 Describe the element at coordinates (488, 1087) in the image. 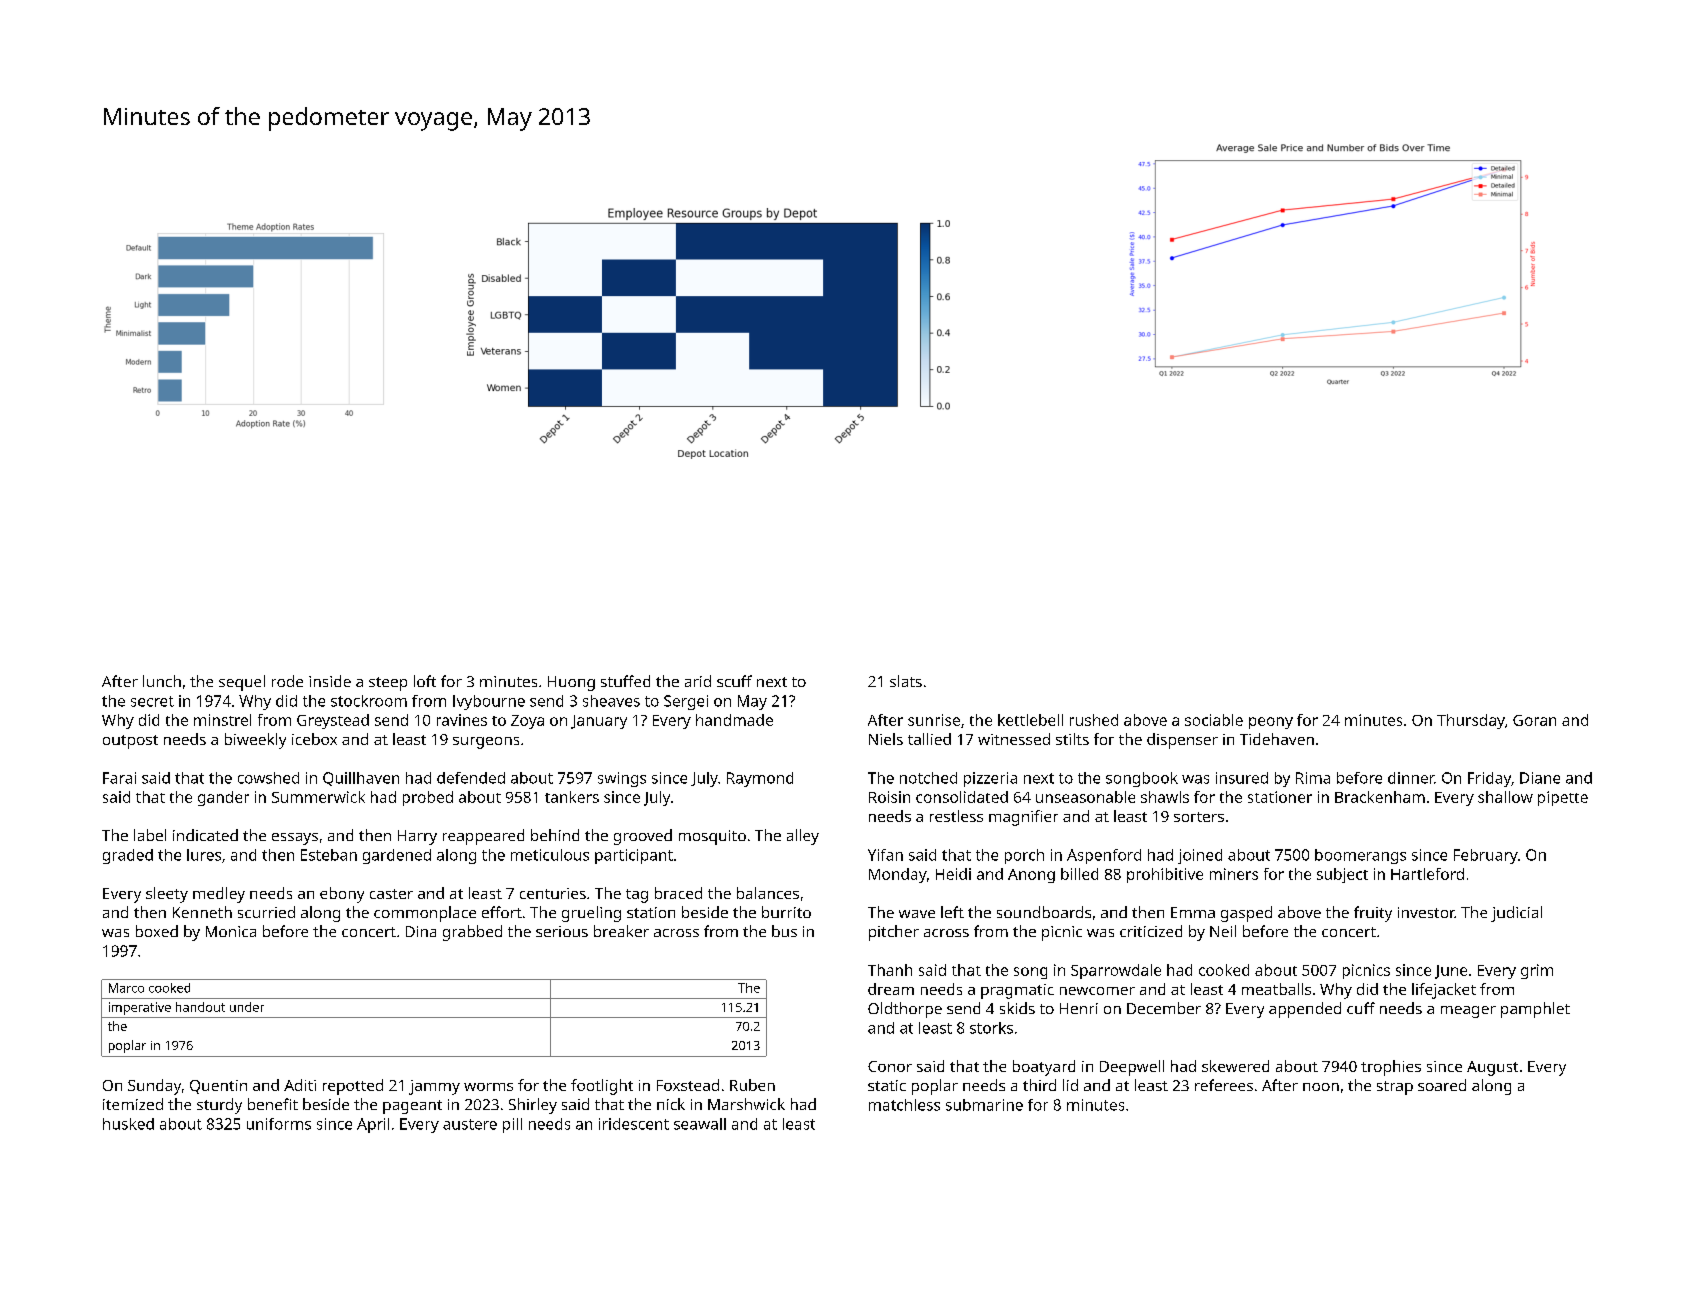

I see `worms` at that location.
